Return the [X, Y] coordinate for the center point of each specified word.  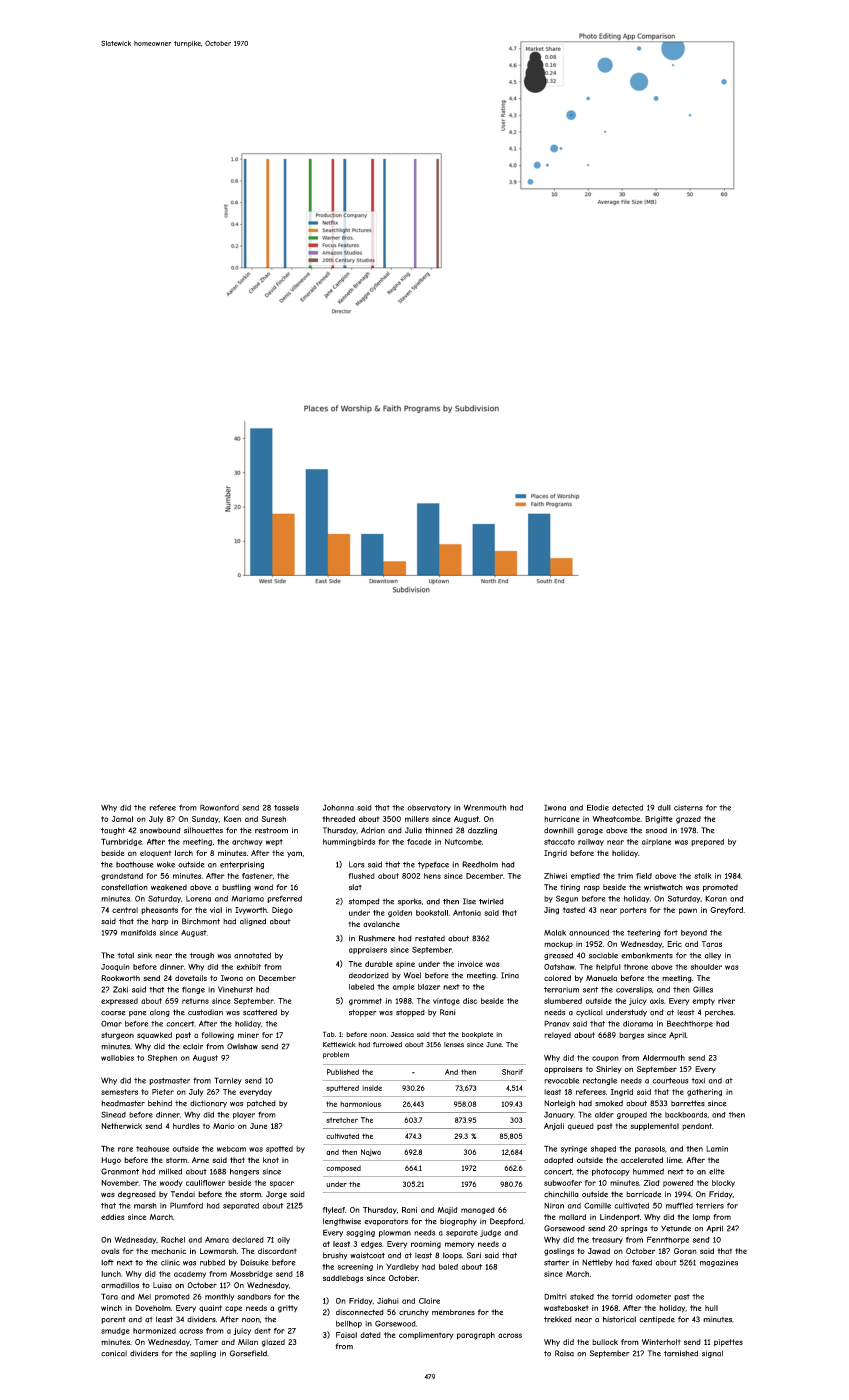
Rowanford [219, 807]
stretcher [342, 1120]
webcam [231, 1149]
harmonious [360, 1104]
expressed [119, 1001]
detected [627, 808]
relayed [557, 1036]
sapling [203, 1354]
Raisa [564, 1353]
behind [160, 1103]
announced [589, 933]
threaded [339, 819]
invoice [470, 964]
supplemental [654, 1127]
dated [370, 1335]
